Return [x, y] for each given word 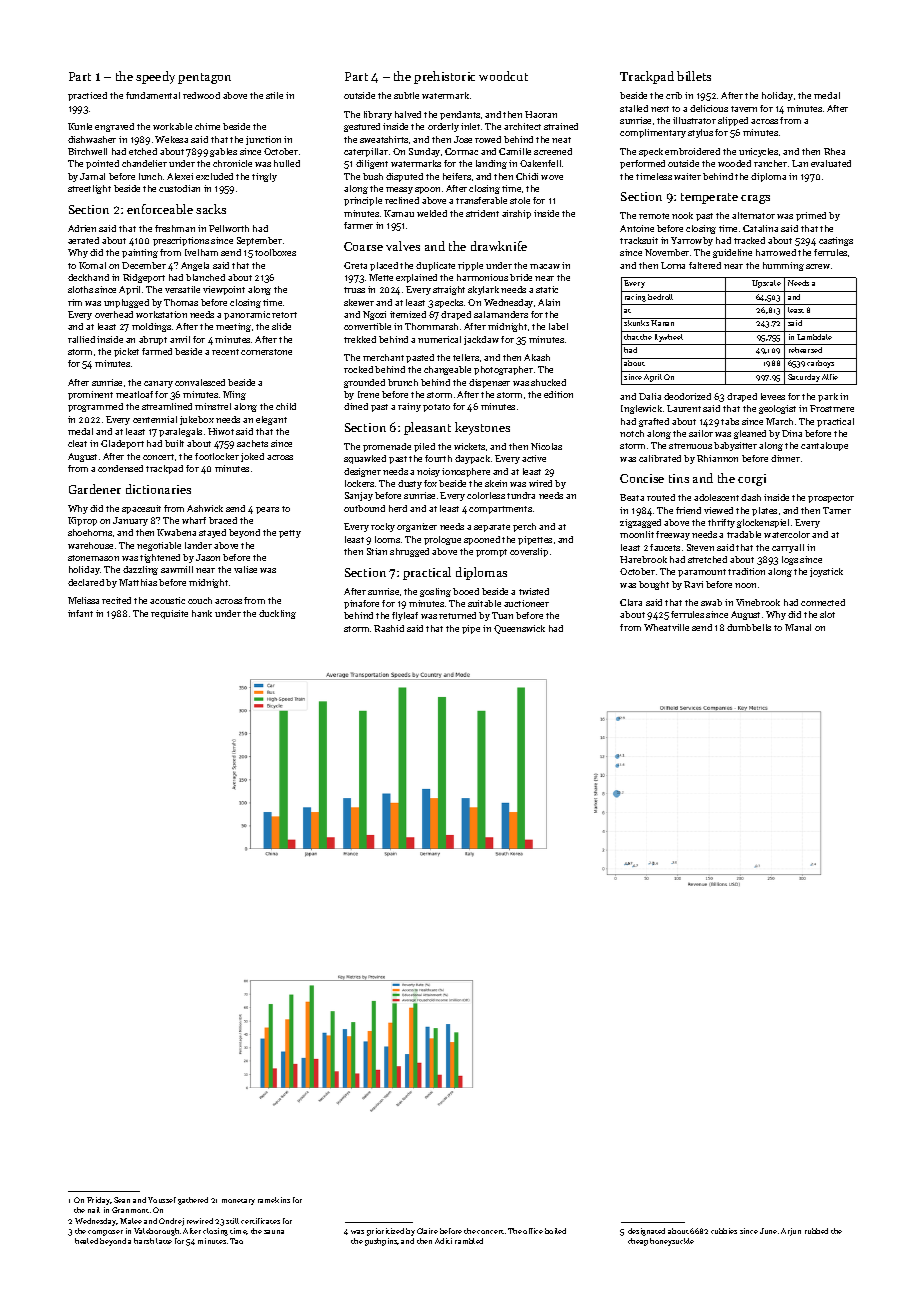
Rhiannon [717, 458]
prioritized [385, 1232]
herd [398, 508]
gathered [193, 1201]
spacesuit [141, 509]
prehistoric [444, 77]
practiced [87, 96]
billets [694, 76]
